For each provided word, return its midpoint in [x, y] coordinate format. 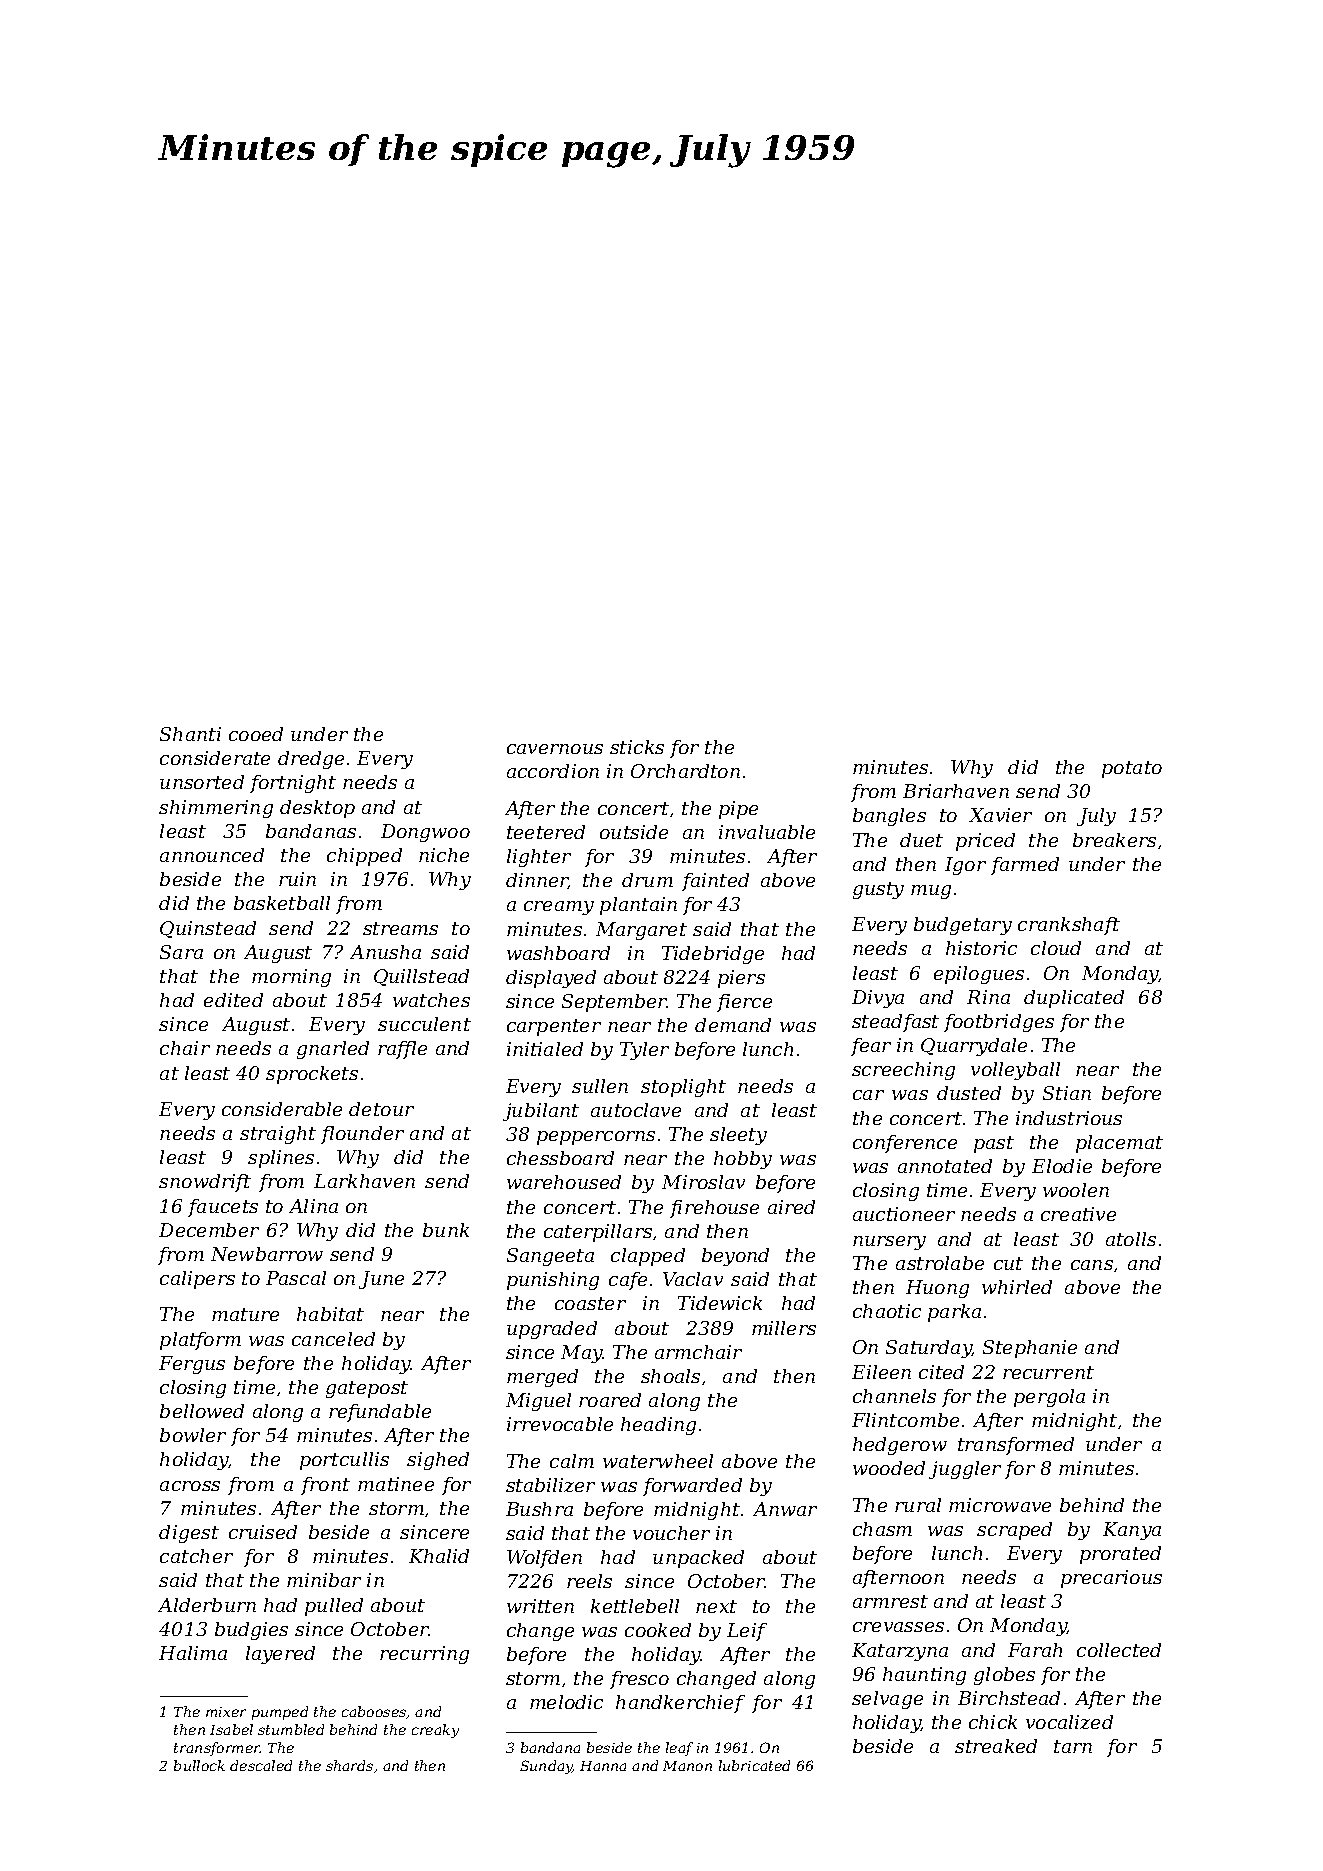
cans [1092, 1265]
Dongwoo [425, 833]
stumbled [291, 1729]
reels [589, 1581]
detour [381, 1109]
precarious [1111, 1579]
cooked [658, 1630]
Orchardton [685, 771]
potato [1132, 769]
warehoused [564, 1182]
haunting [924, 1676]
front [325, 1486]
